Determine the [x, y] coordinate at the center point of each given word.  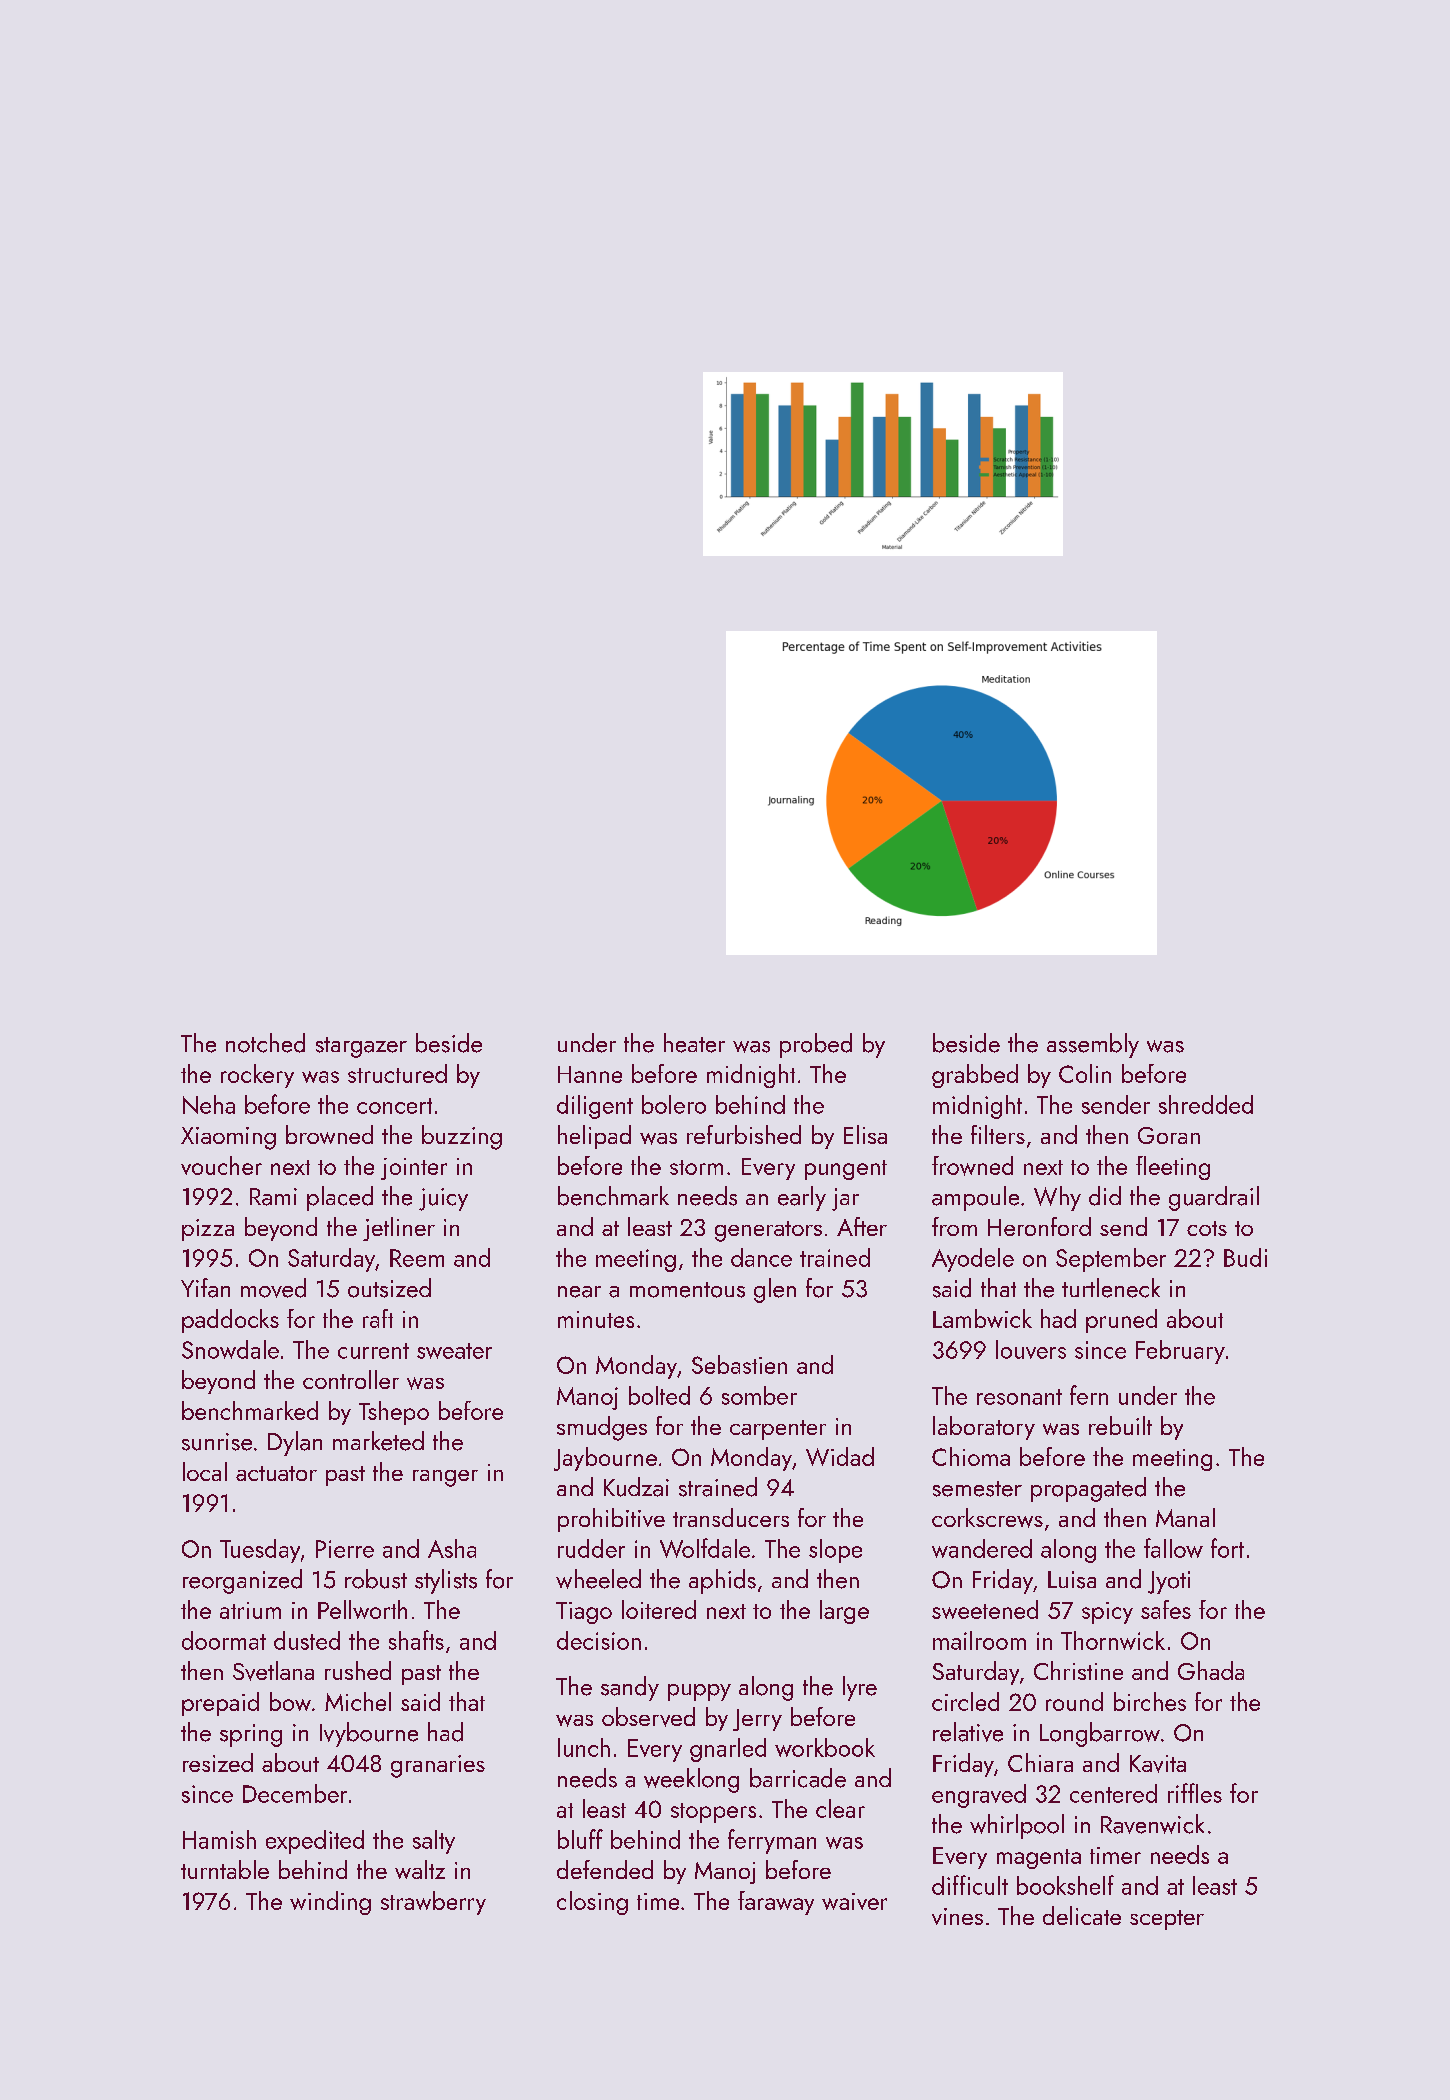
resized [218, 1762]
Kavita [1158, 1764]
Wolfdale [705, 1548]
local [205, 1471]
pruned [1121, 1321]
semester [977, 1489]
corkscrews [987, 1518]
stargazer [361, 1047]
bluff [580, 1839]
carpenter [778, 1430]
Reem [417, 1258]
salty [434, 1842]
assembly [1093, 1045]
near [579, 1292]
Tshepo [394, 1413]
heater [694, 1043]
